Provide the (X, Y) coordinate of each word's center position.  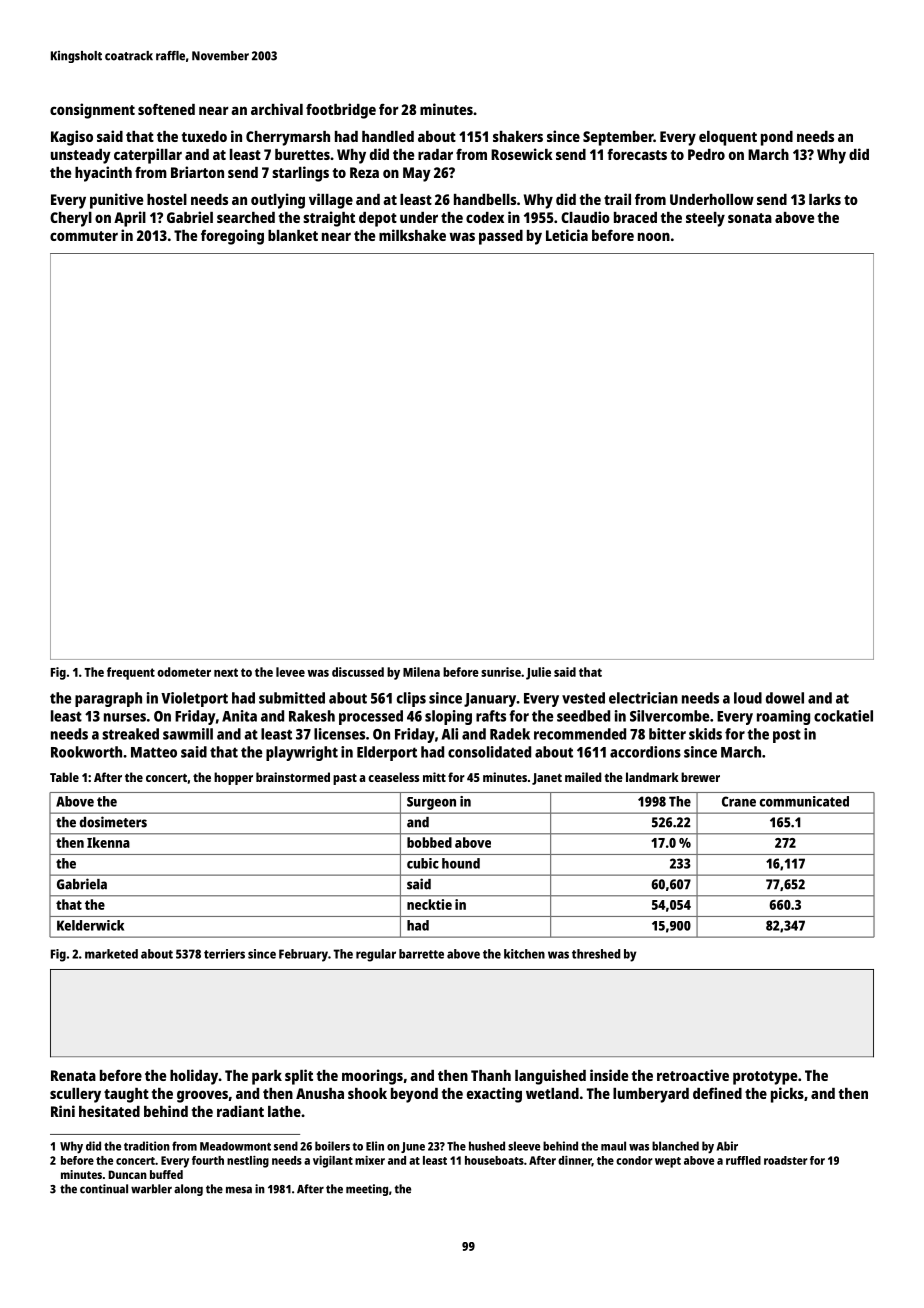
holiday (194, 1077)
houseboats (494, 1160)
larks (825, 199)
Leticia (567, 235)
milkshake (412, 235)
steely (705, 219)
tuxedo (204, 136)
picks (787, 1095)
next (226, 672)
